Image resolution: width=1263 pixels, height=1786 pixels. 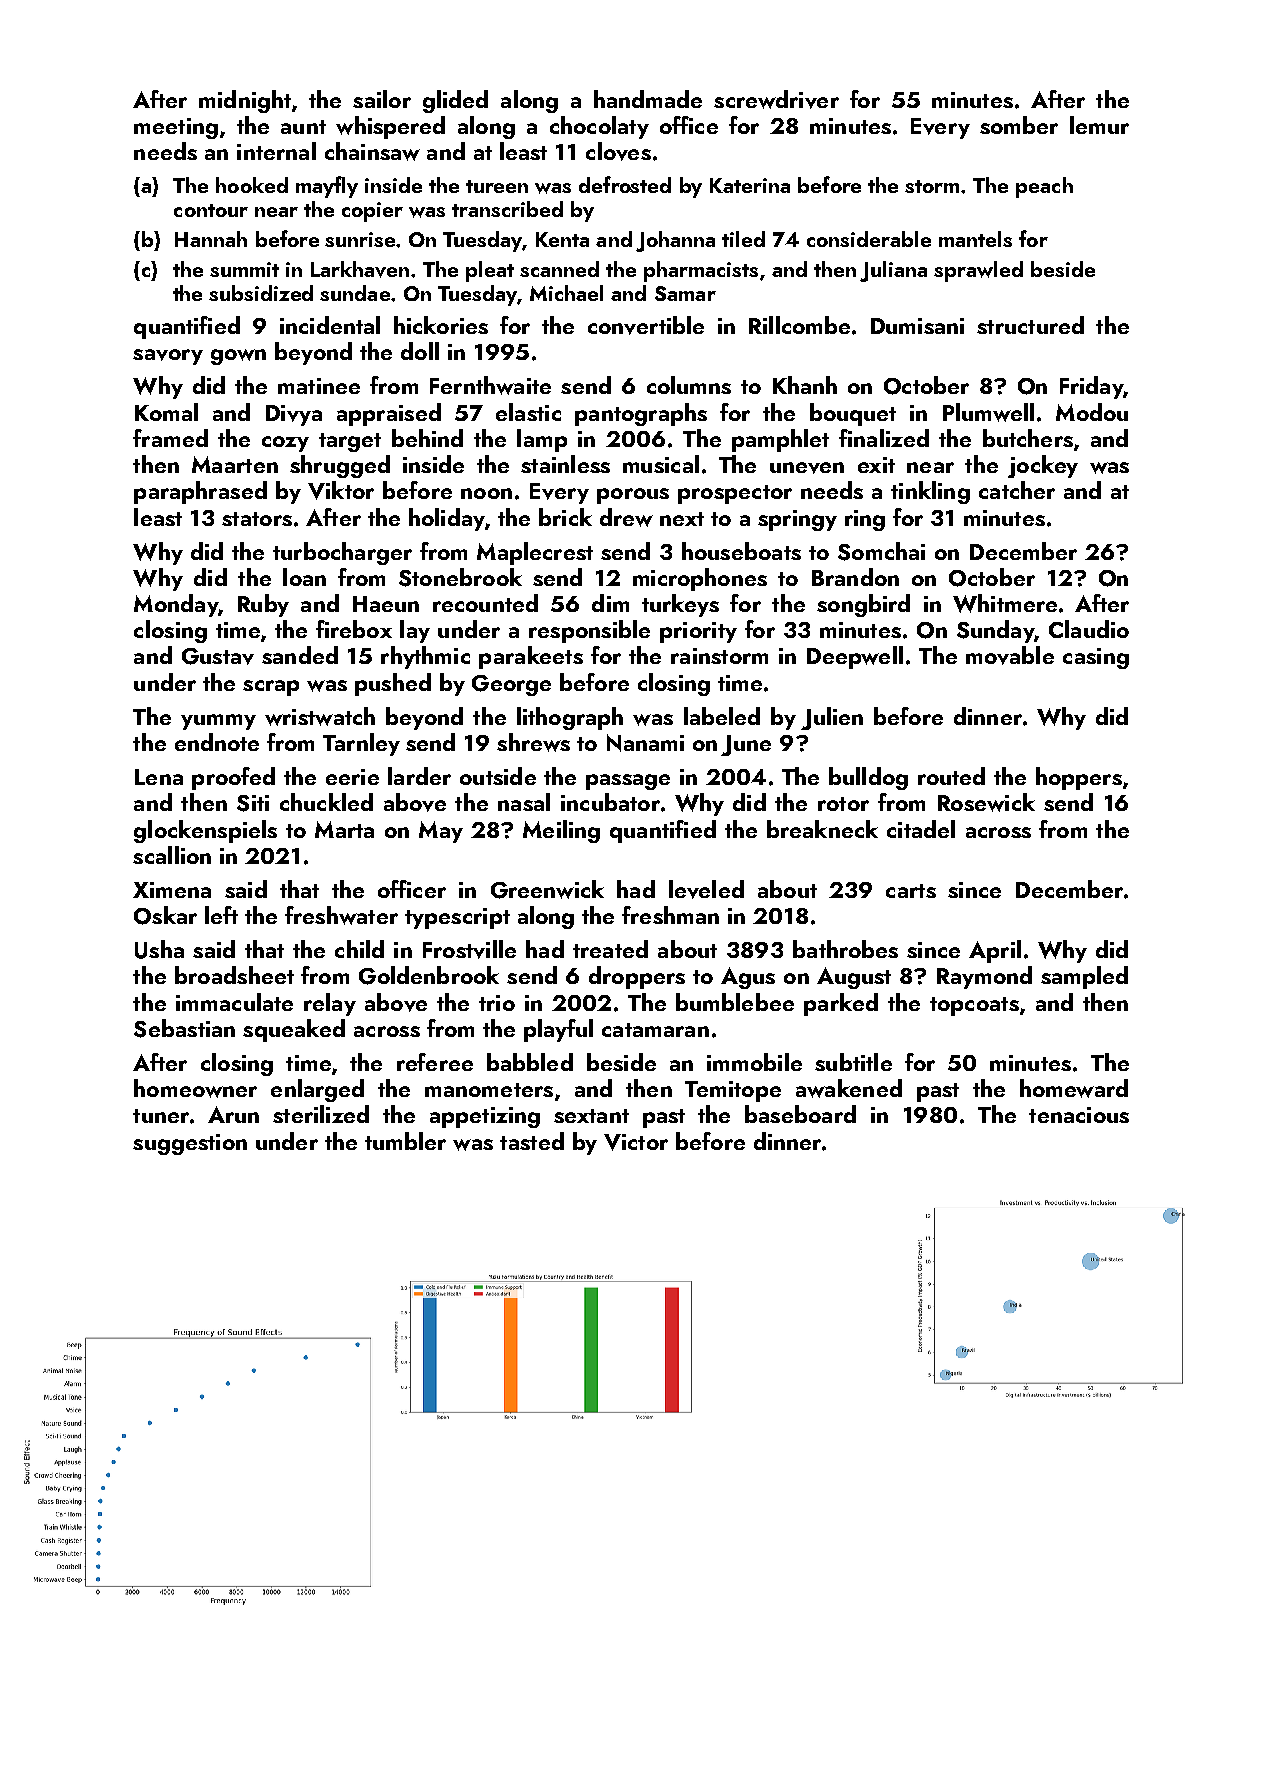 What do you see at coordinates (317, 1090) in the image?
I see `enlarged` at bounding box center [317, 1090].
